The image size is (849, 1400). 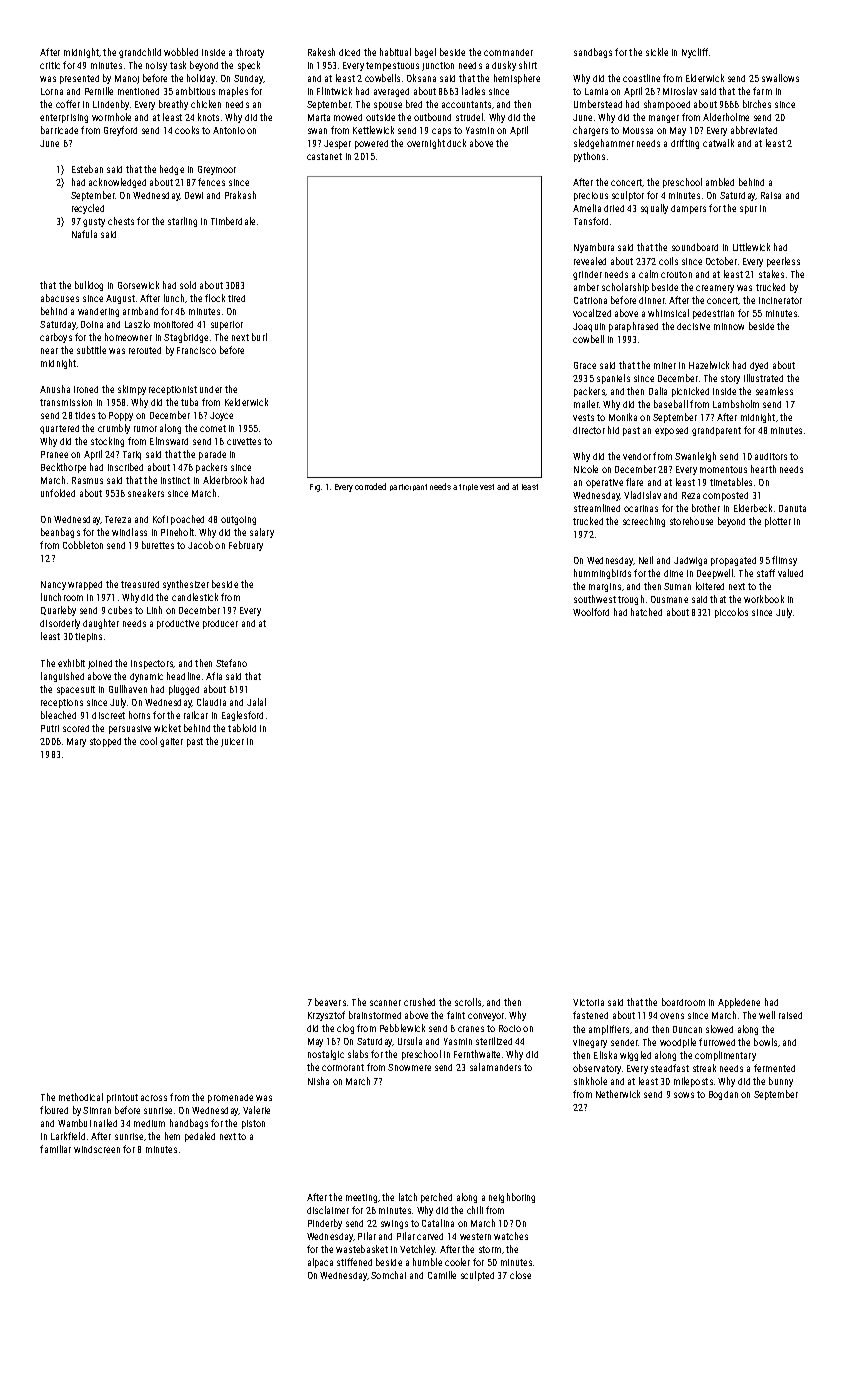 What do you see at coordinates (695, 53) in the screenshot?
I see `Ivycliff` at bounding box center [695, 53].
